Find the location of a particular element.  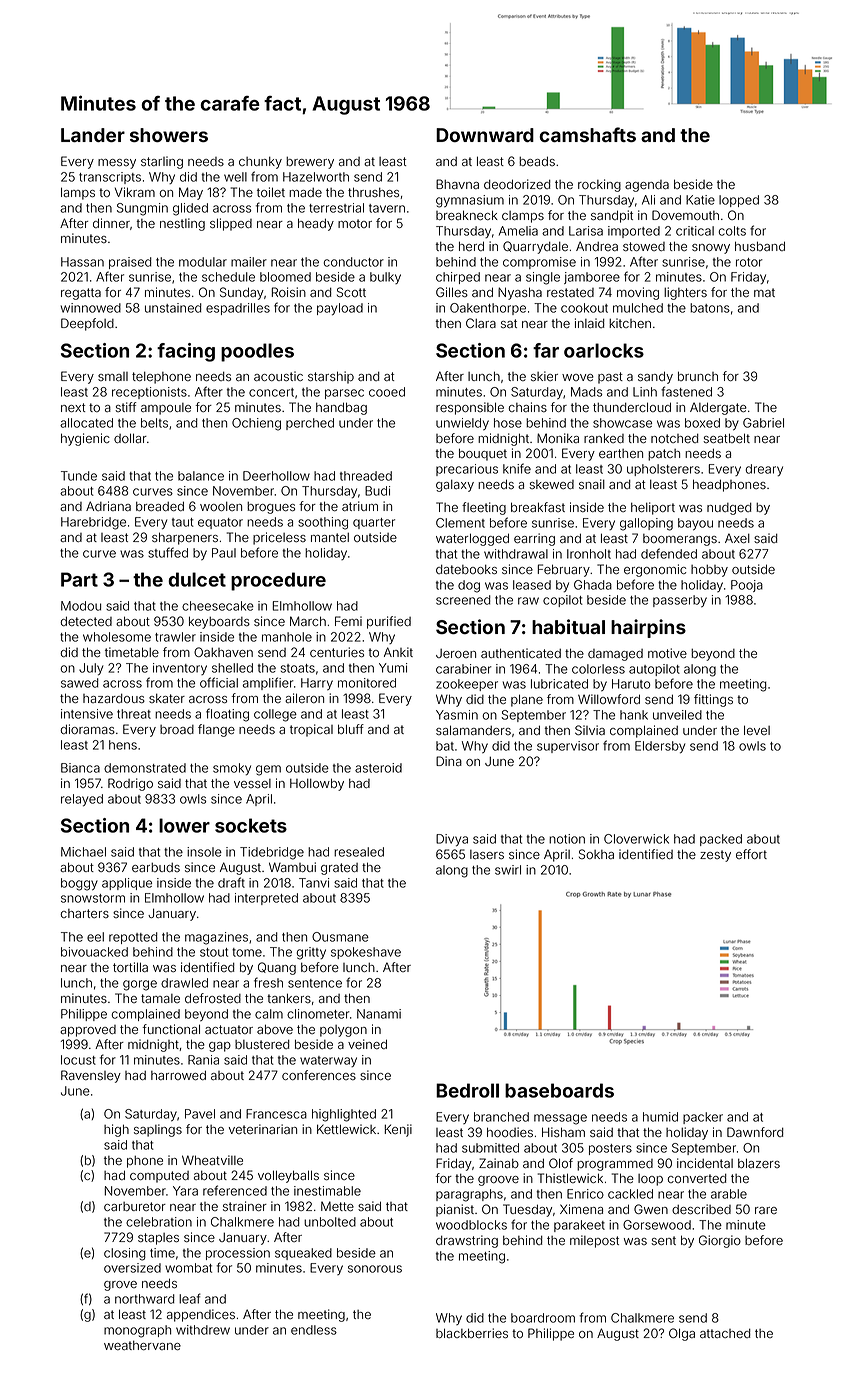

relayed is located at coordinates (82, 800).
